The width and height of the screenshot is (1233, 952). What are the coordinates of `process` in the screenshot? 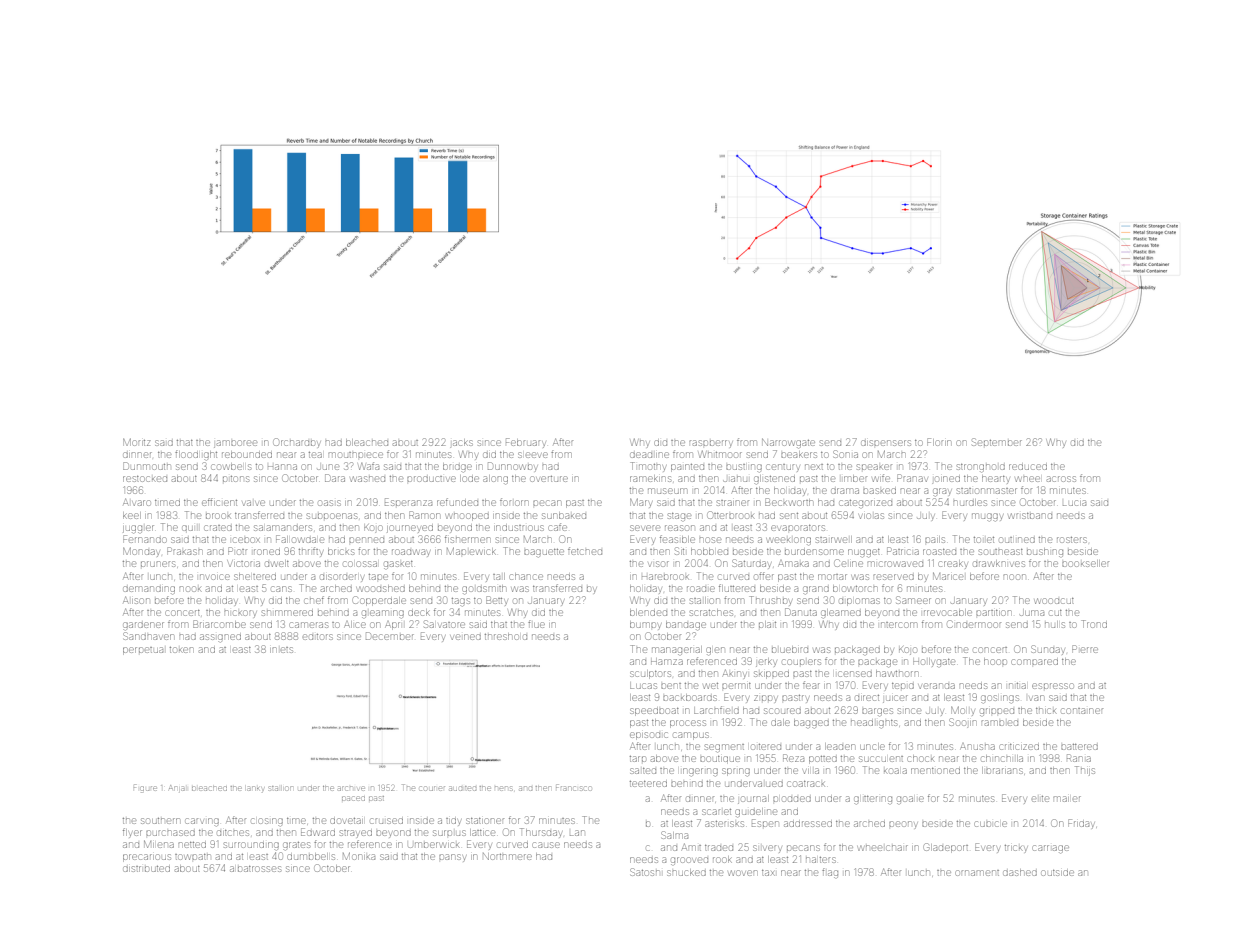 It's located at (688, 724).
